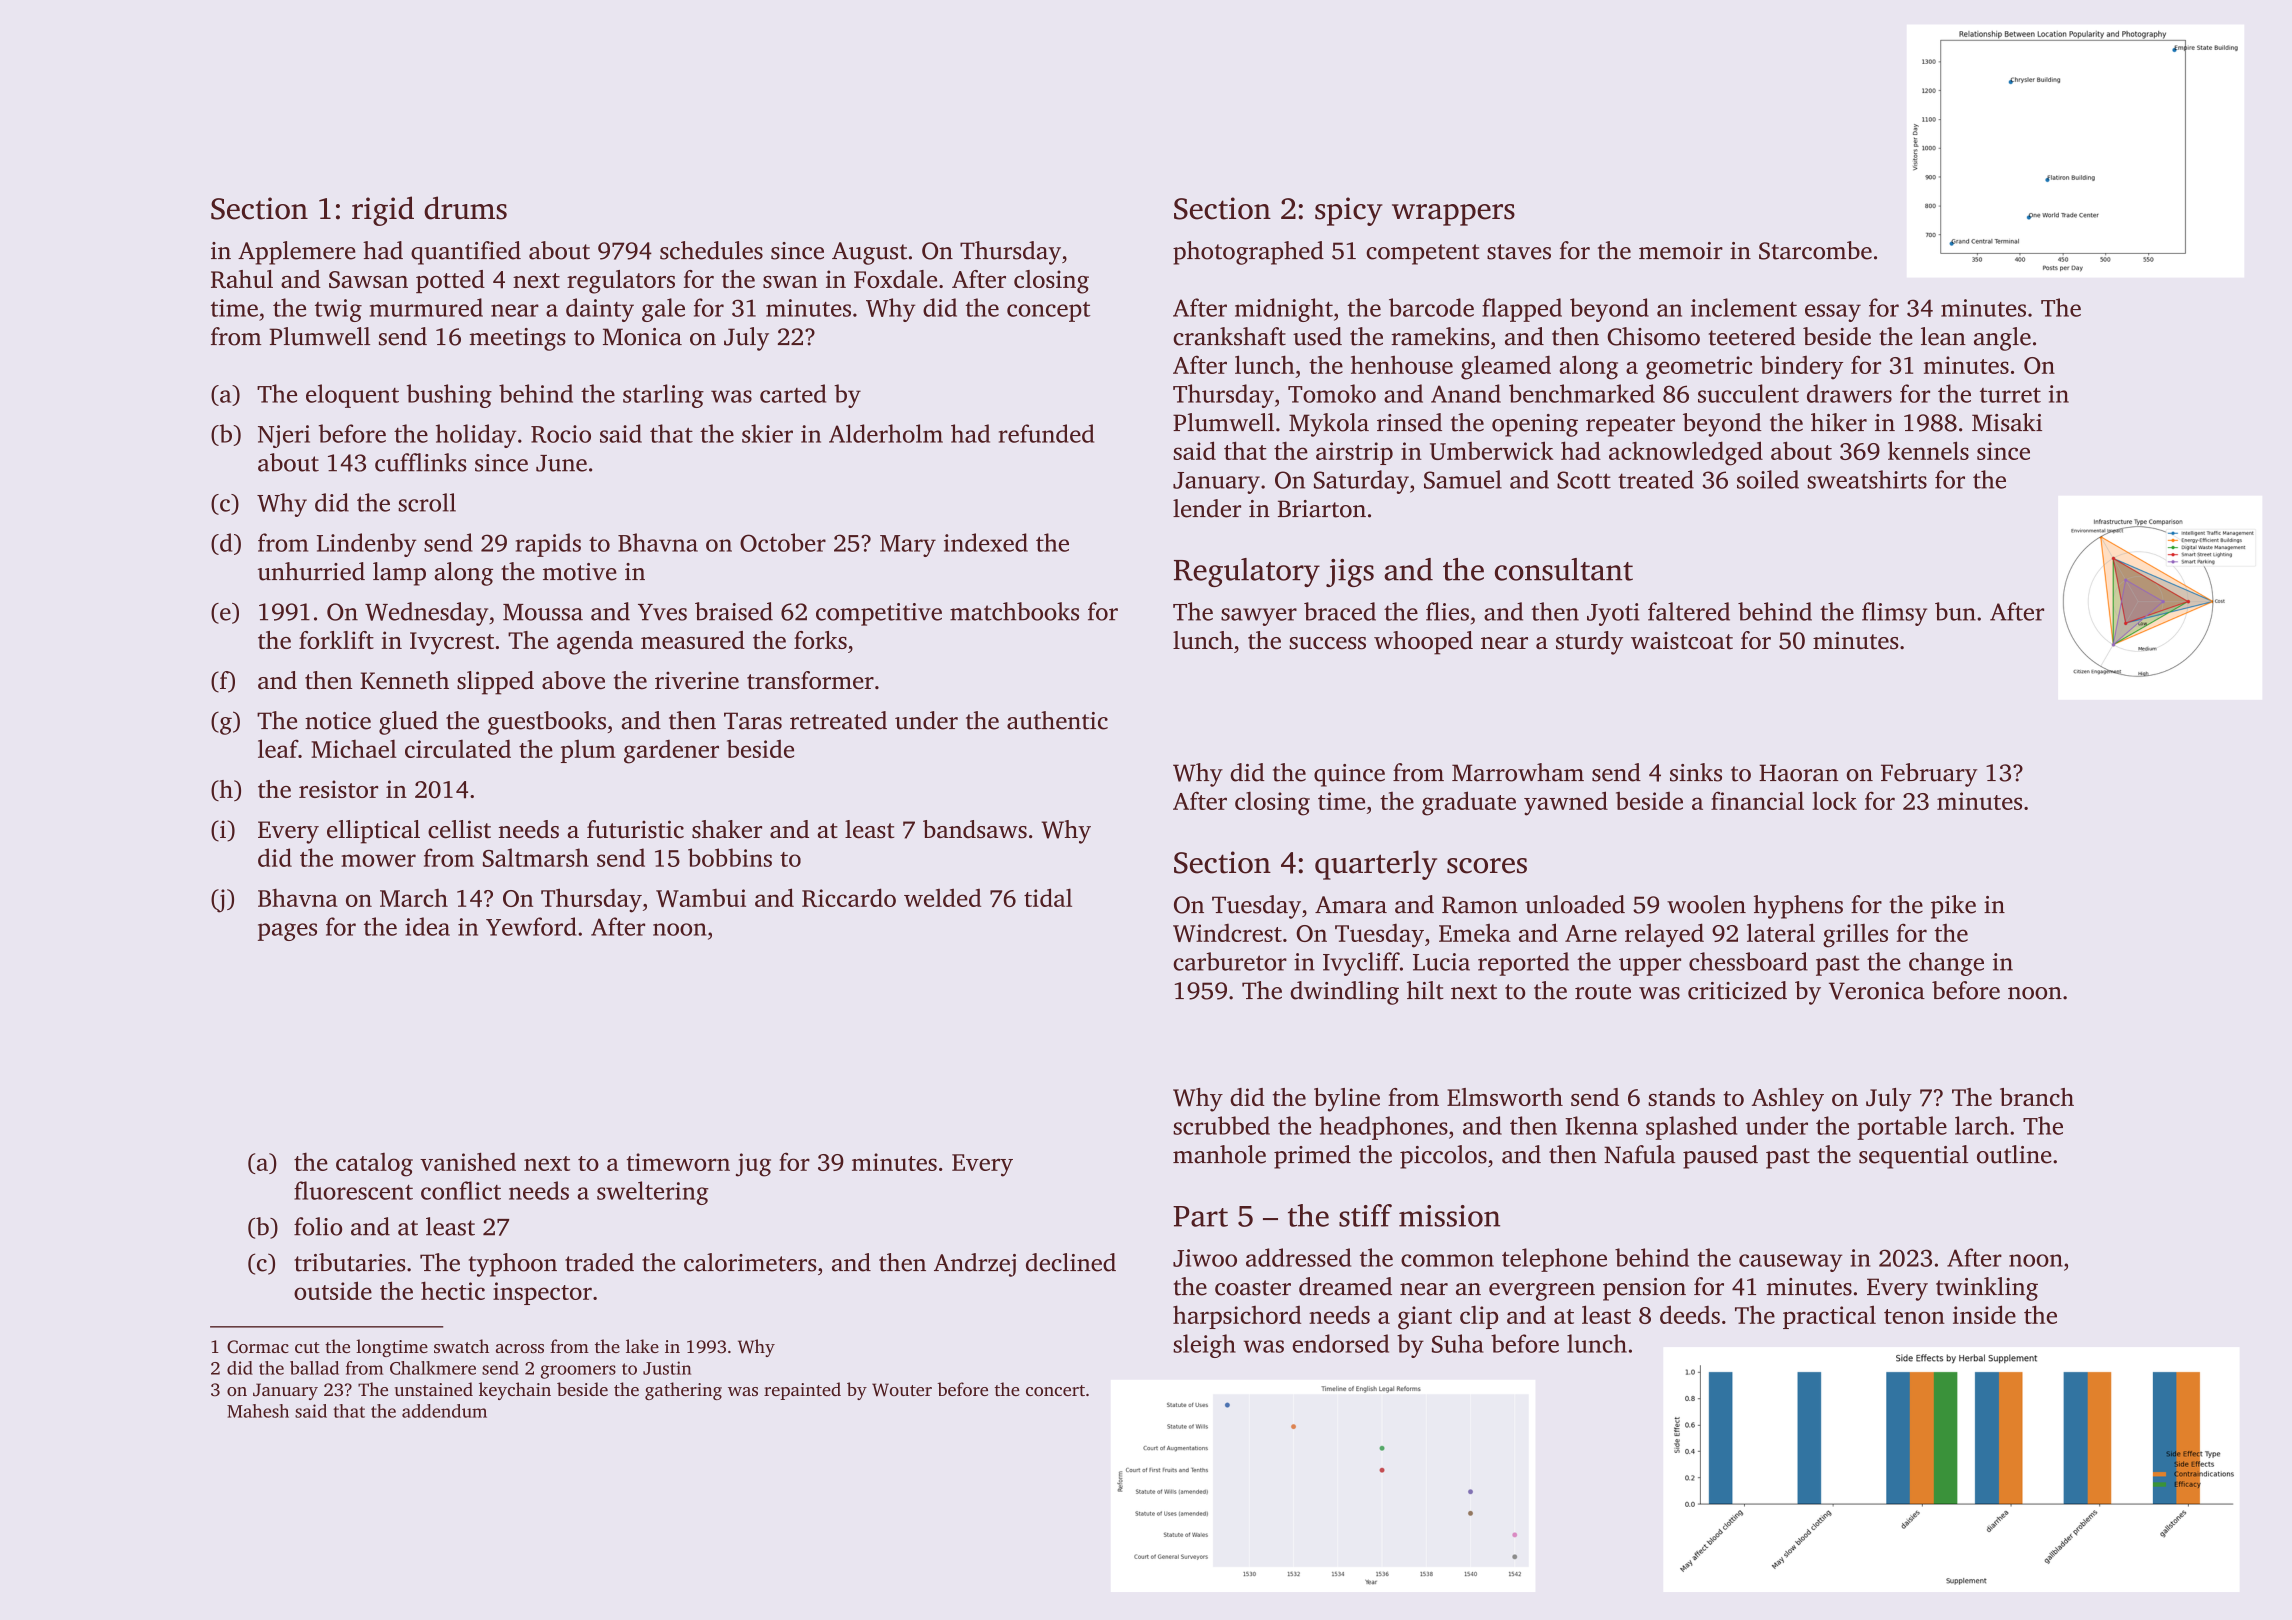 This image has width=2292, height=1620. I want to click on practical, so click(1829, 1317).
